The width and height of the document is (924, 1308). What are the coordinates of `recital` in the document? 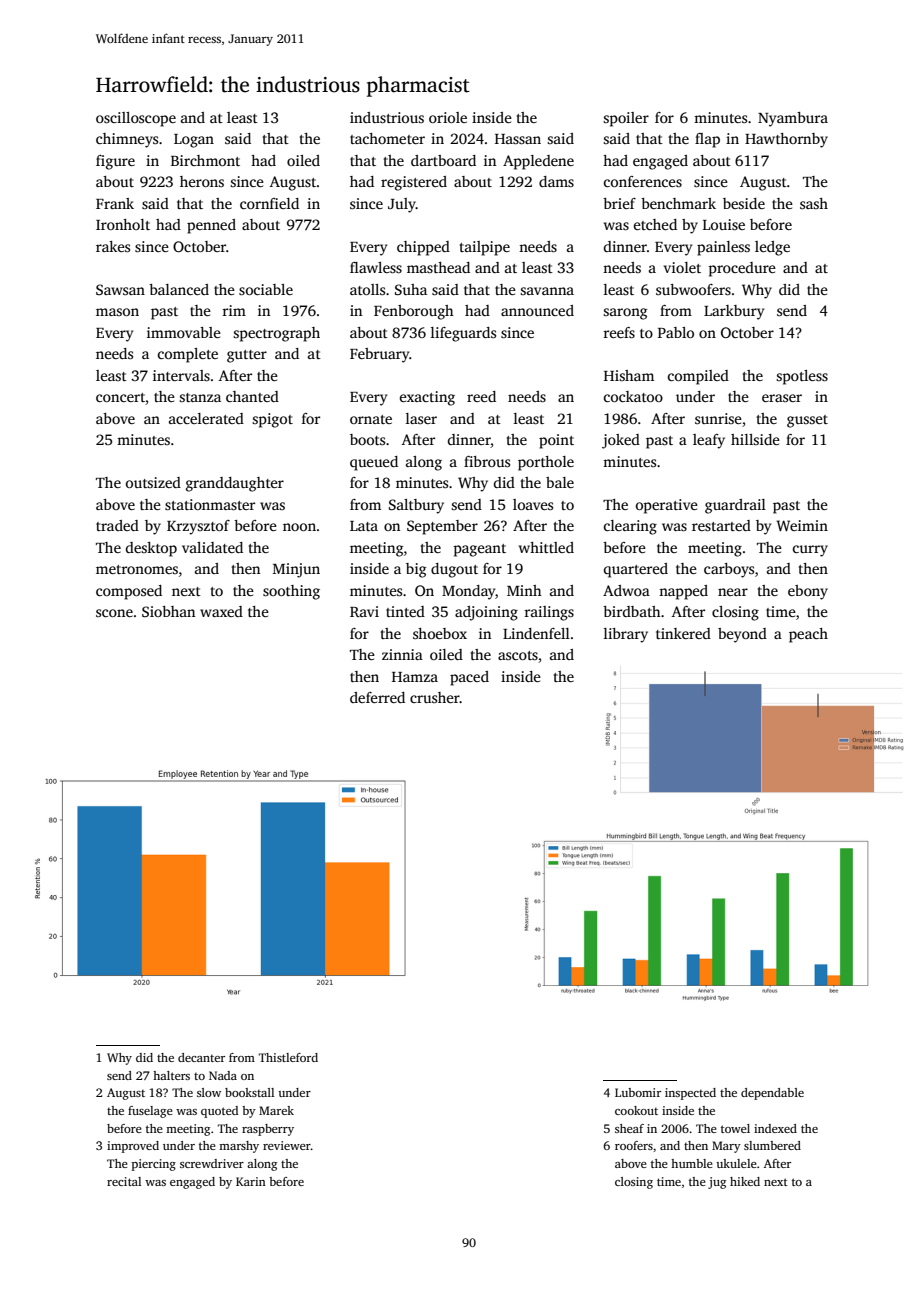 It's located at (124, 1181).
